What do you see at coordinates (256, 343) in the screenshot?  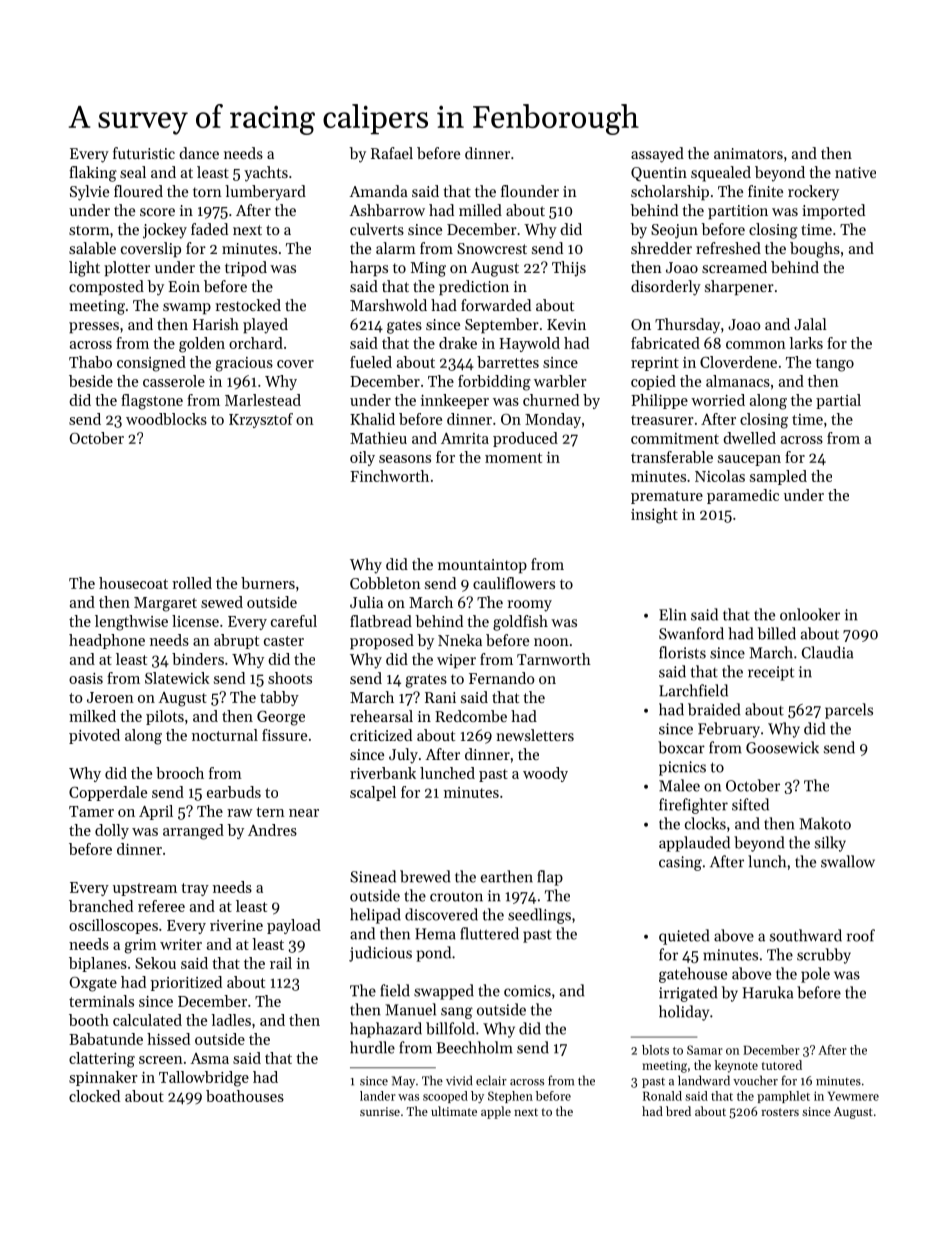 I see `orchard` at bounding box center [256, 343].
